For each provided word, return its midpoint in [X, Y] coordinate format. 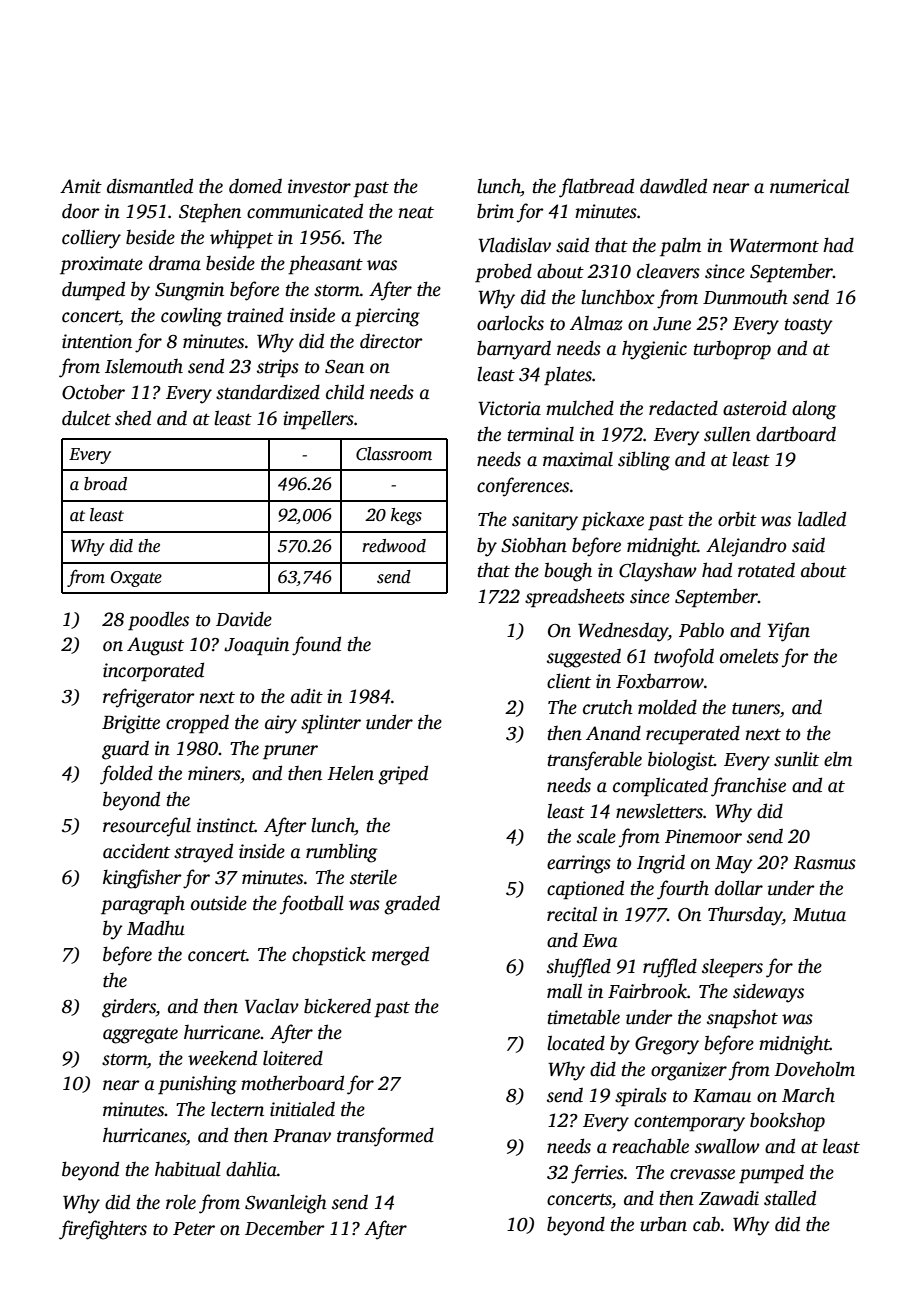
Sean [344, 367]
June [672, 324]
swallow [727, 1146]
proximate [101, 265]
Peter [194, 1229]
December [285, 1228]
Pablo [701, 630]
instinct [226, 825]
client [569, 681]
